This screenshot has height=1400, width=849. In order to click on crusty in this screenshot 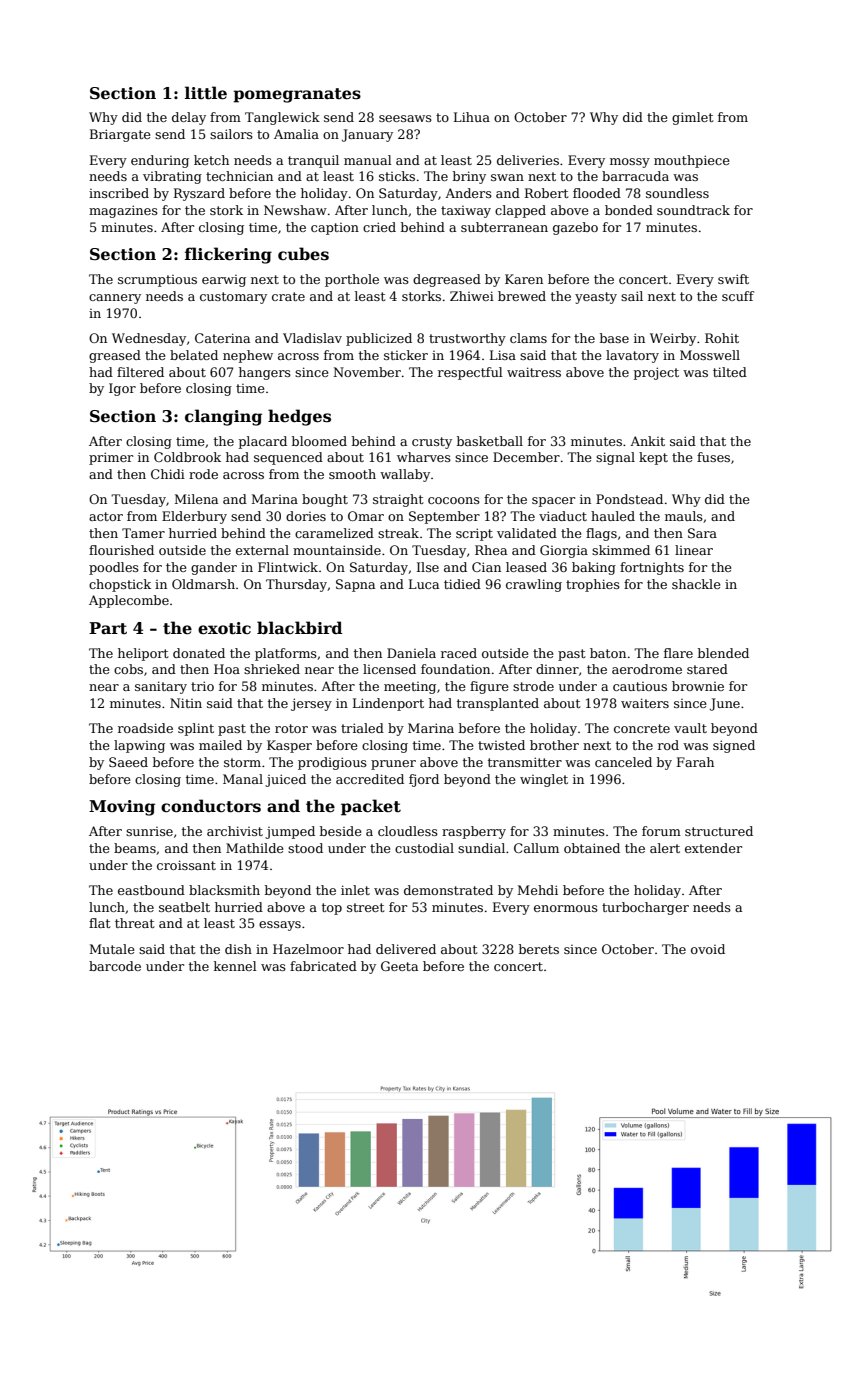, I will do `click(432, 443)`.
